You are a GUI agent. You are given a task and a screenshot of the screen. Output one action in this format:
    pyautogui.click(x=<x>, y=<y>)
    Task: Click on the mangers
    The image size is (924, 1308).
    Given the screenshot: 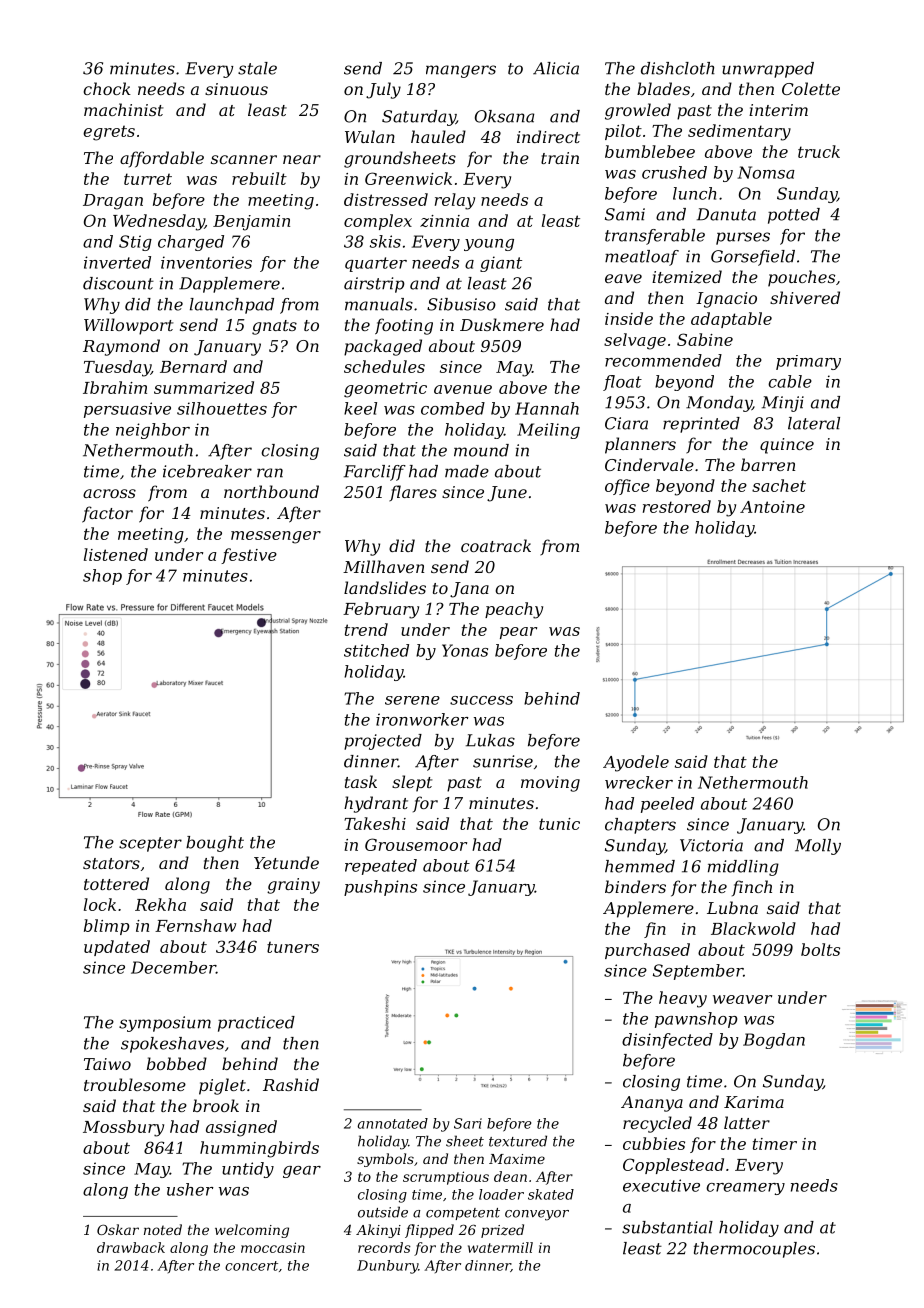 What is the action you would take?
    pyautogui.click(x=461, y=71)
